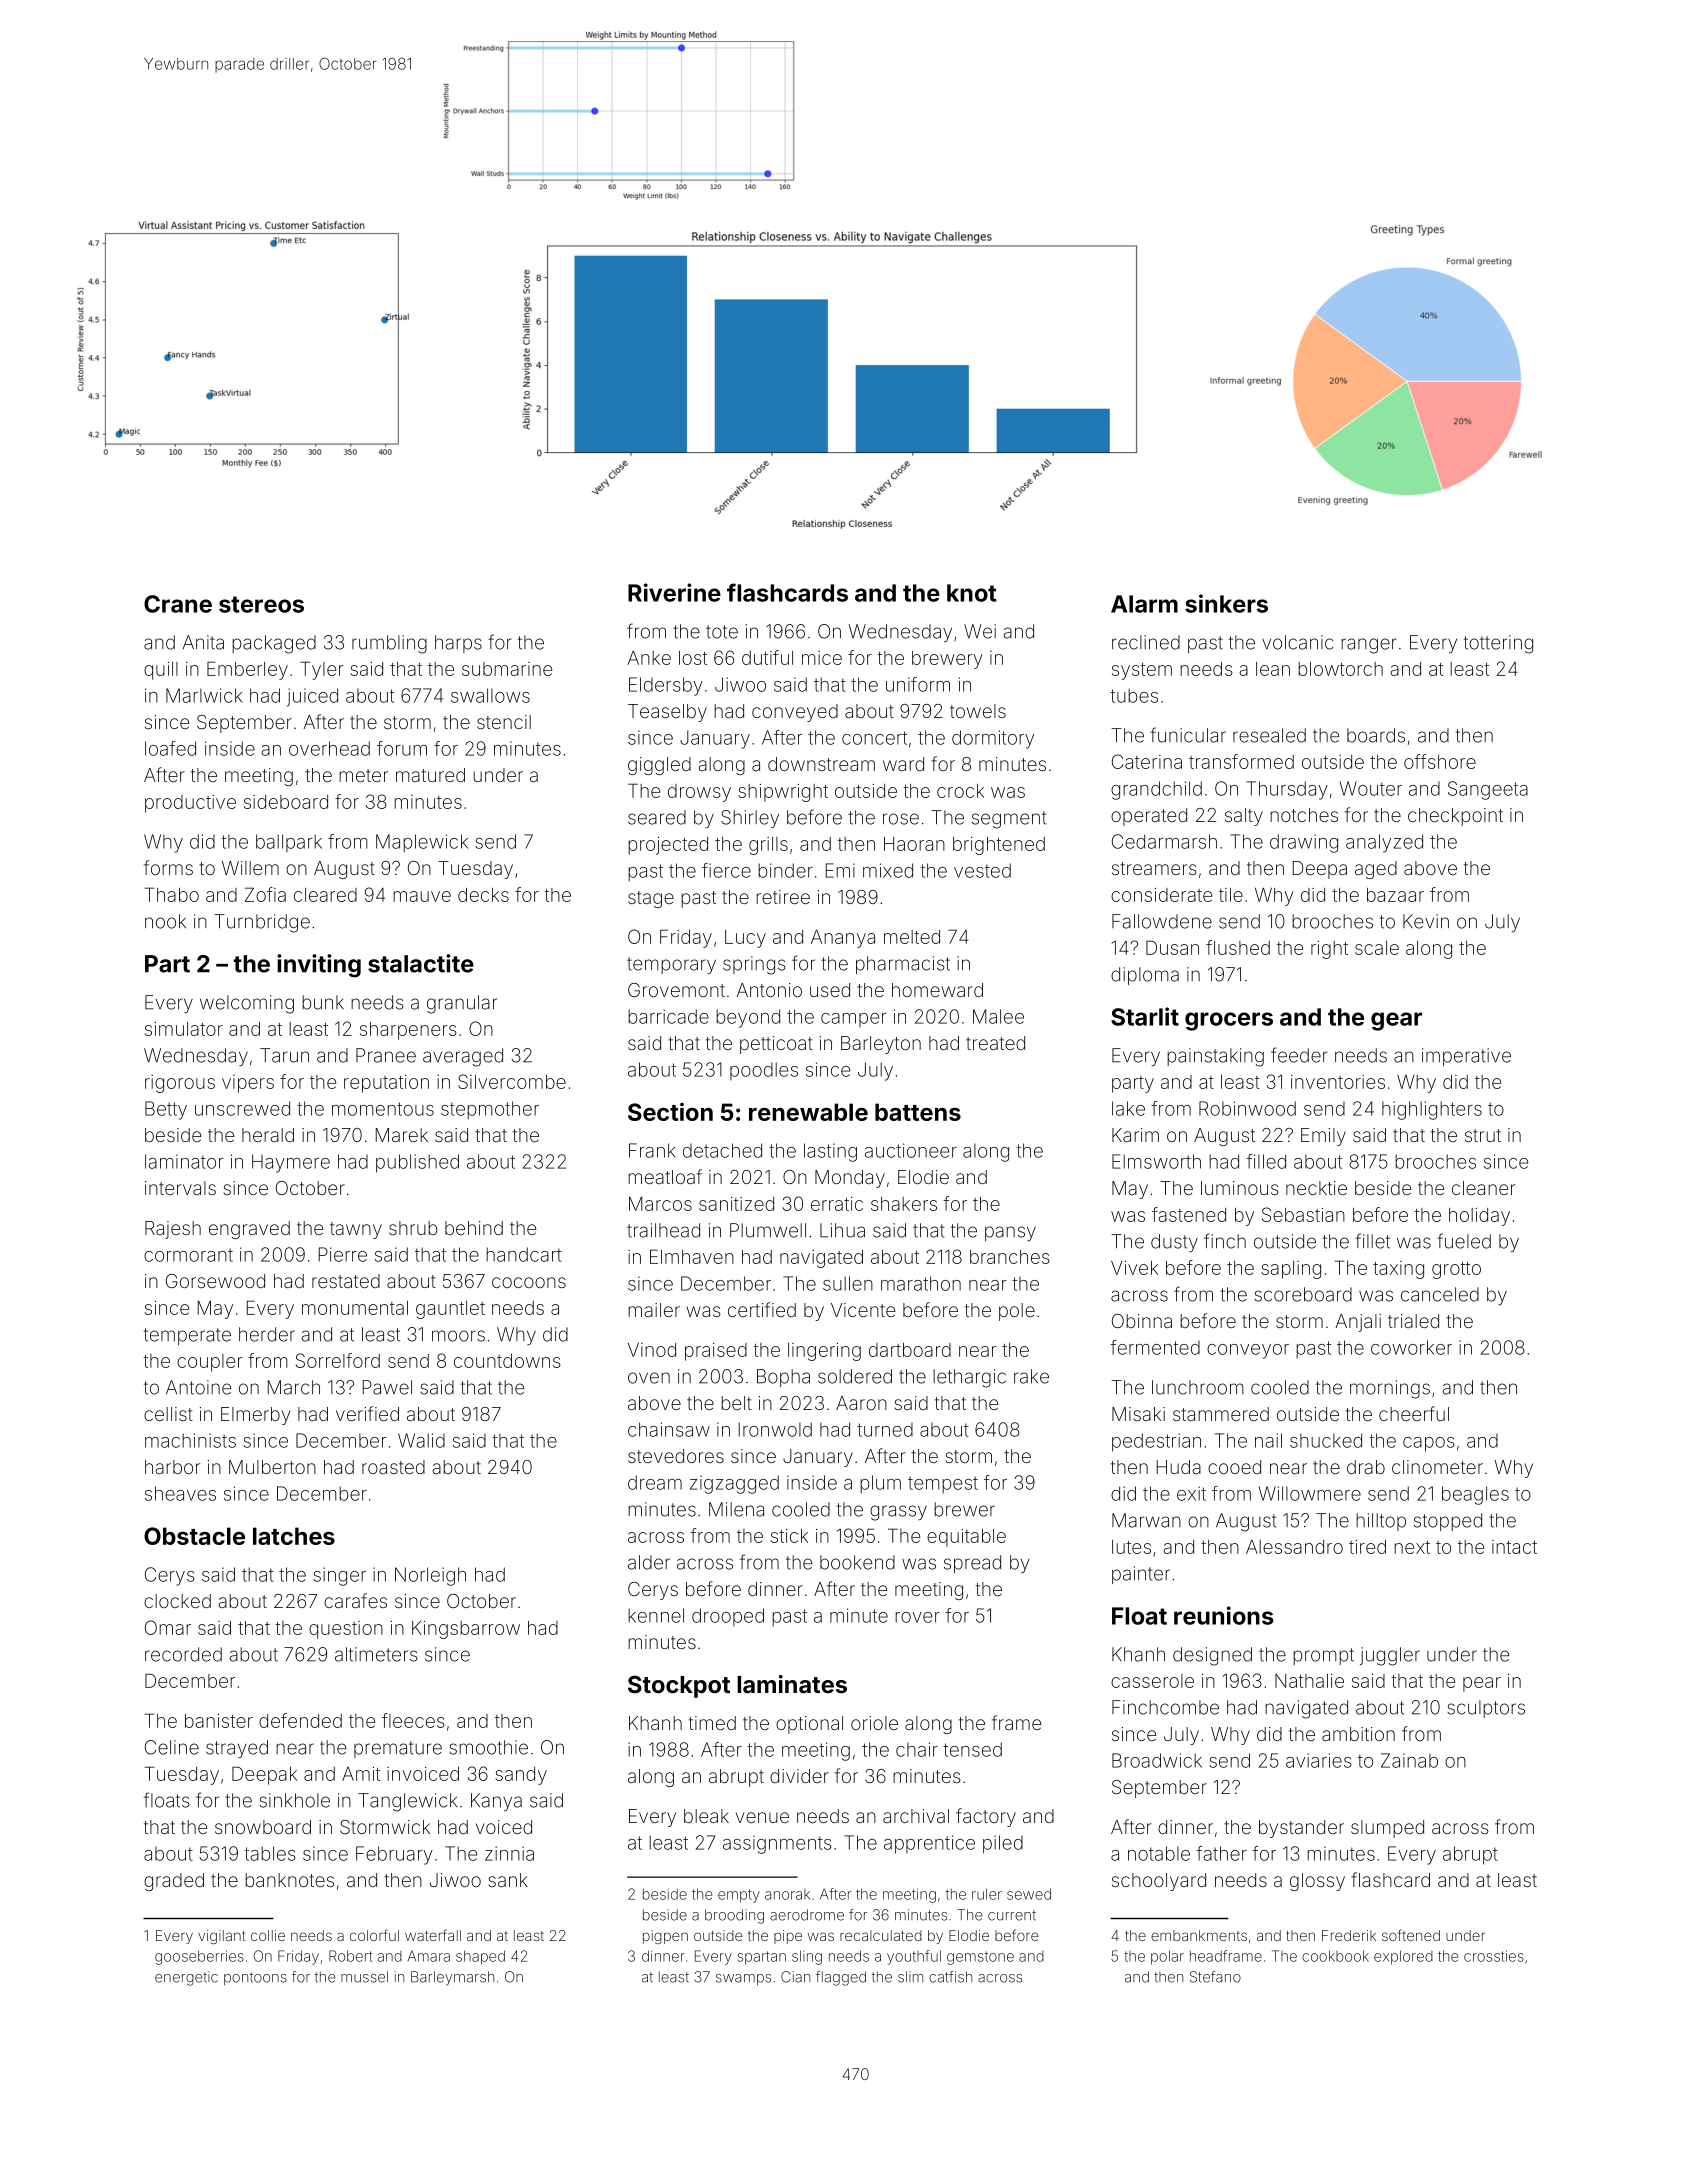  What do you see at coordinates (261, 604) in the page?
I see `stereos` at bounding box center [261, 604].
